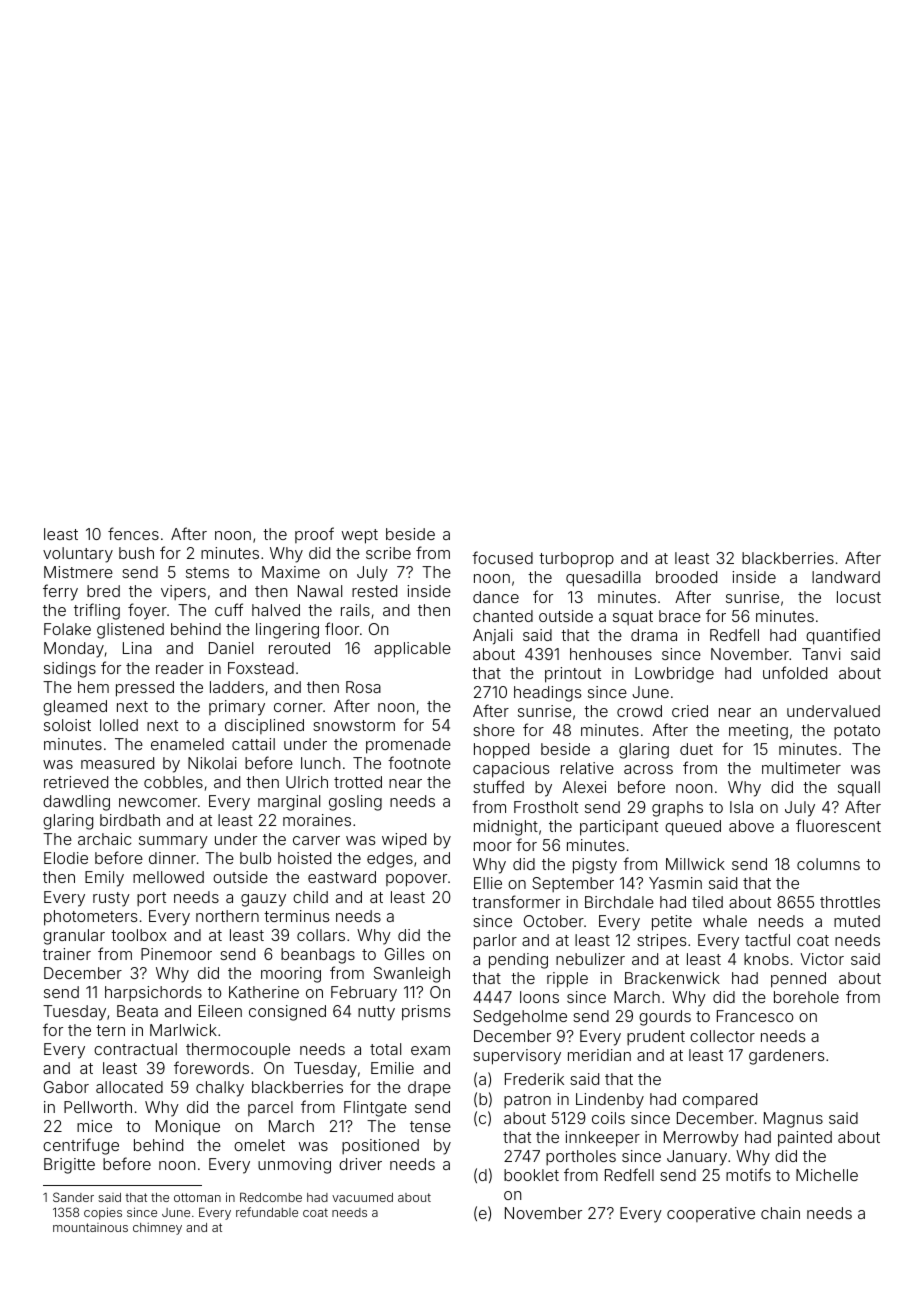  I want to click on participant, so click(619, 828).
